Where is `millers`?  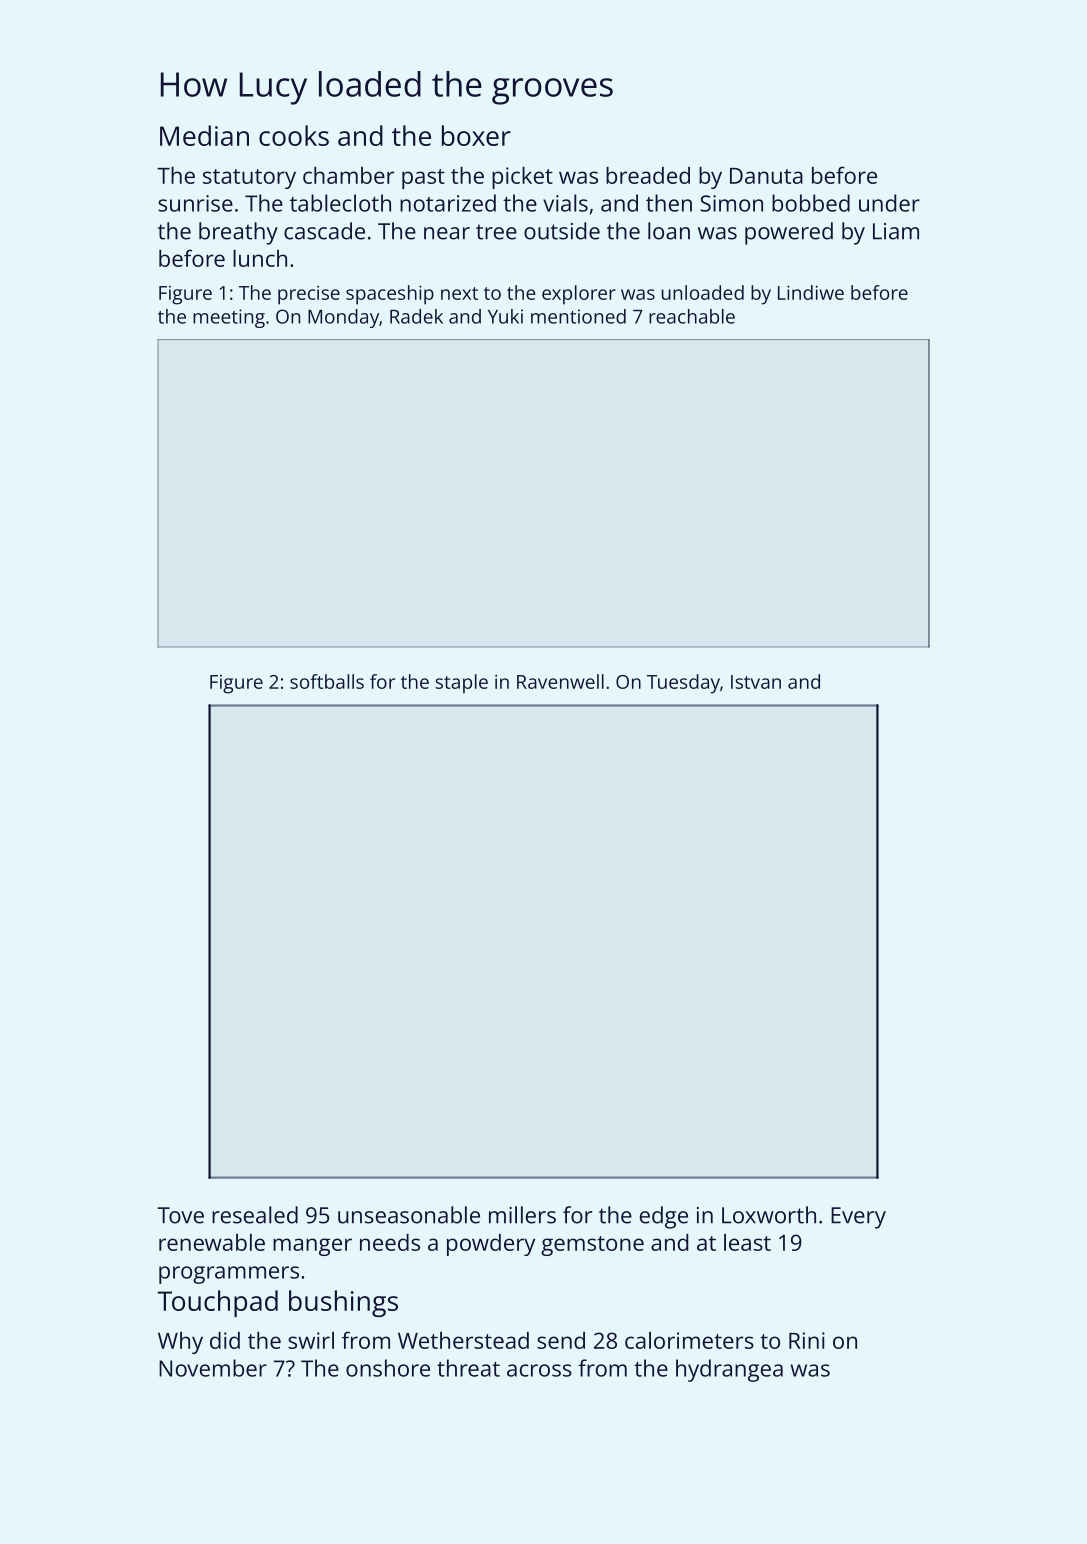 millers is located at coordinates (522, 1215).
